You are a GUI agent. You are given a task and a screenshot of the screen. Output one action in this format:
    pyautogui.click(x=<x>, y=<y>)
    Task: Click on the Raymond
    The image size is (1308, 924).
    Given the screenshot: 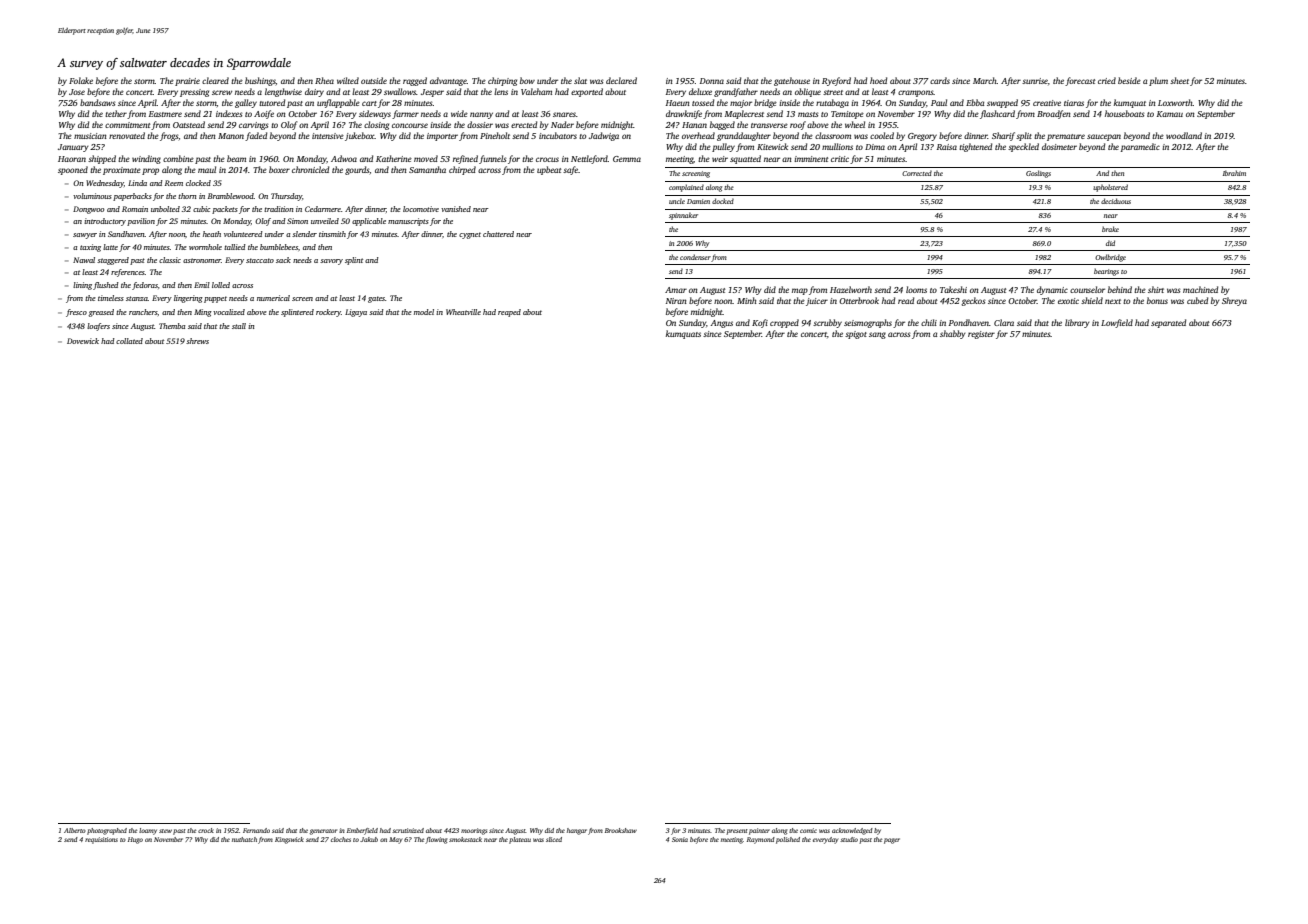 What is the action you would take?
    pyautogui.click(x=761, y=840)
